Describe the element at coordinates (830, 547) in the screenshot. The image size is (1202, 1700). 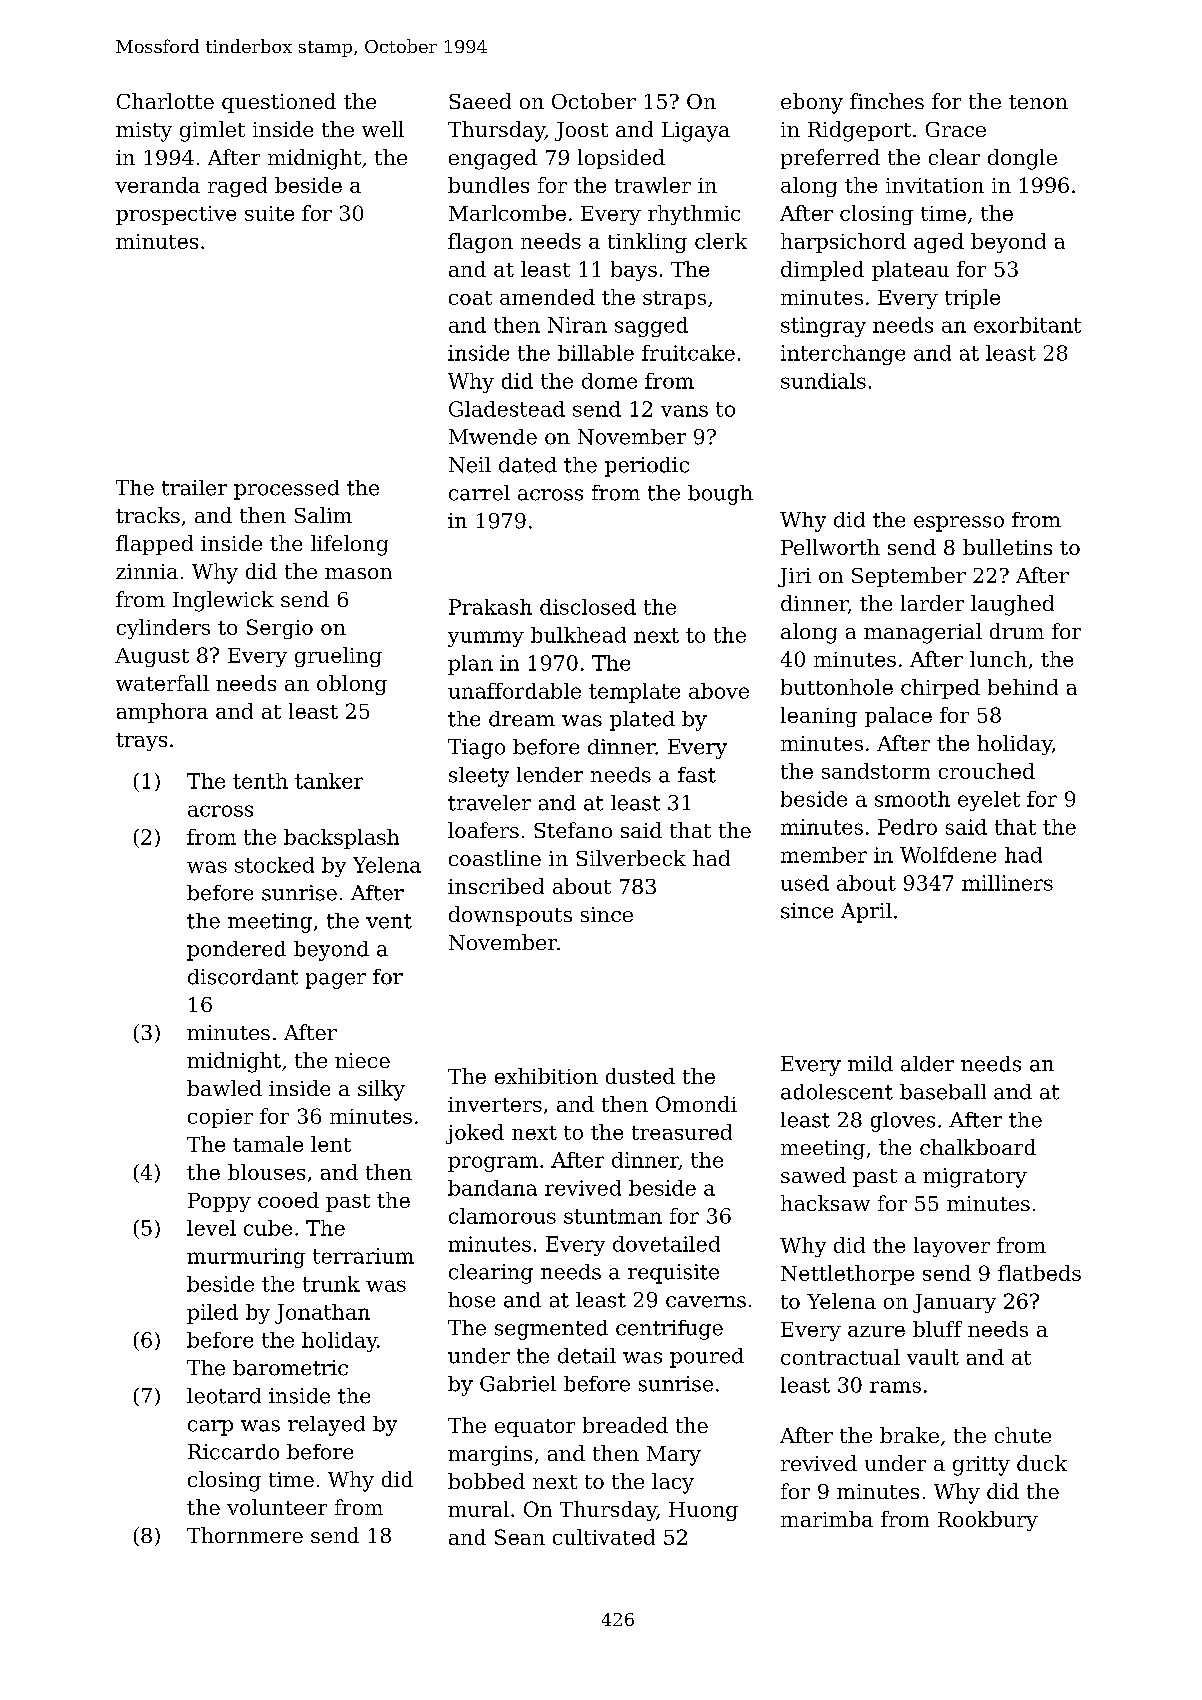
I see `Pellworth` at that location.
